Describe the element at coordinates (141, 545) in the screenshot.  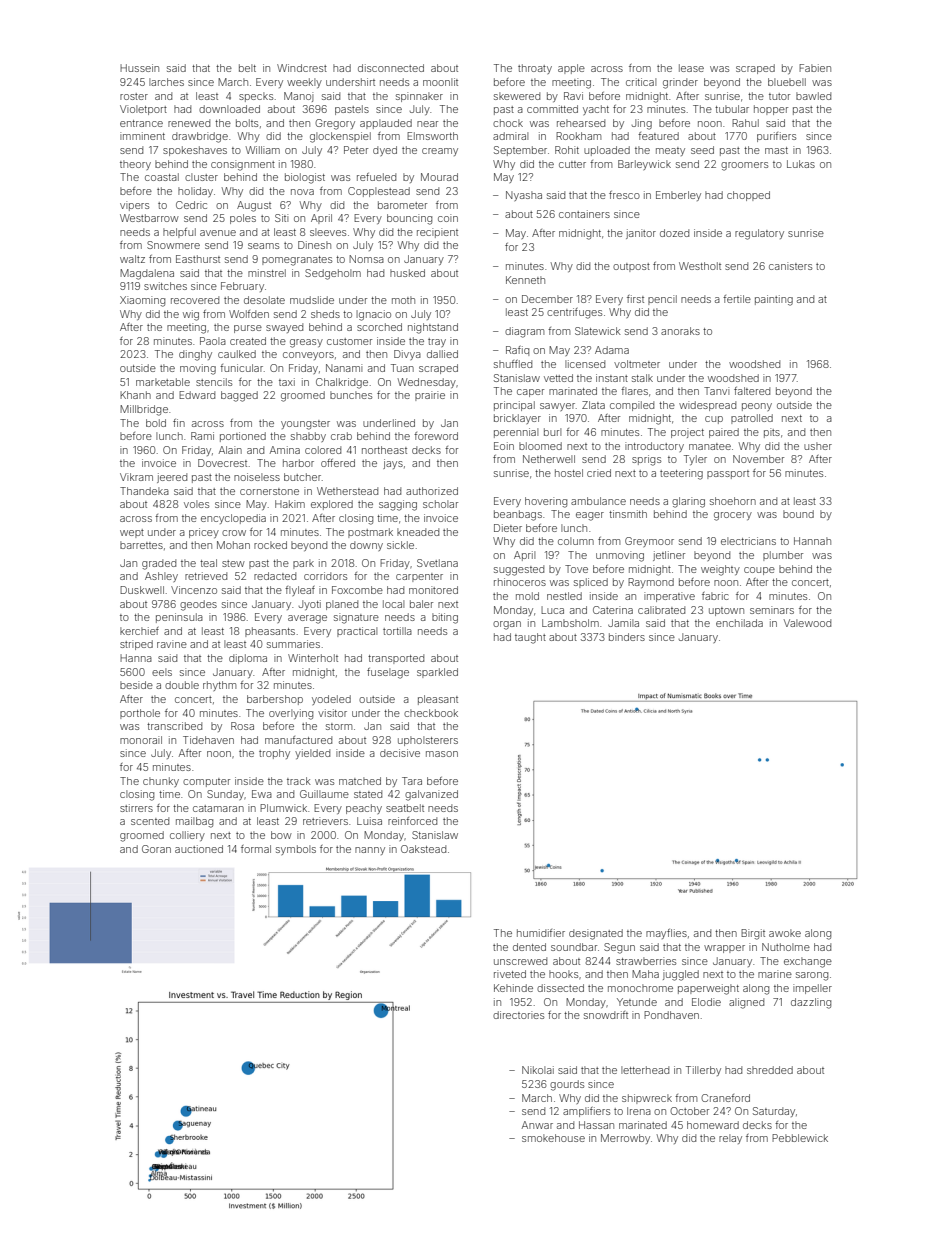
I see `barrettes` at that location.
